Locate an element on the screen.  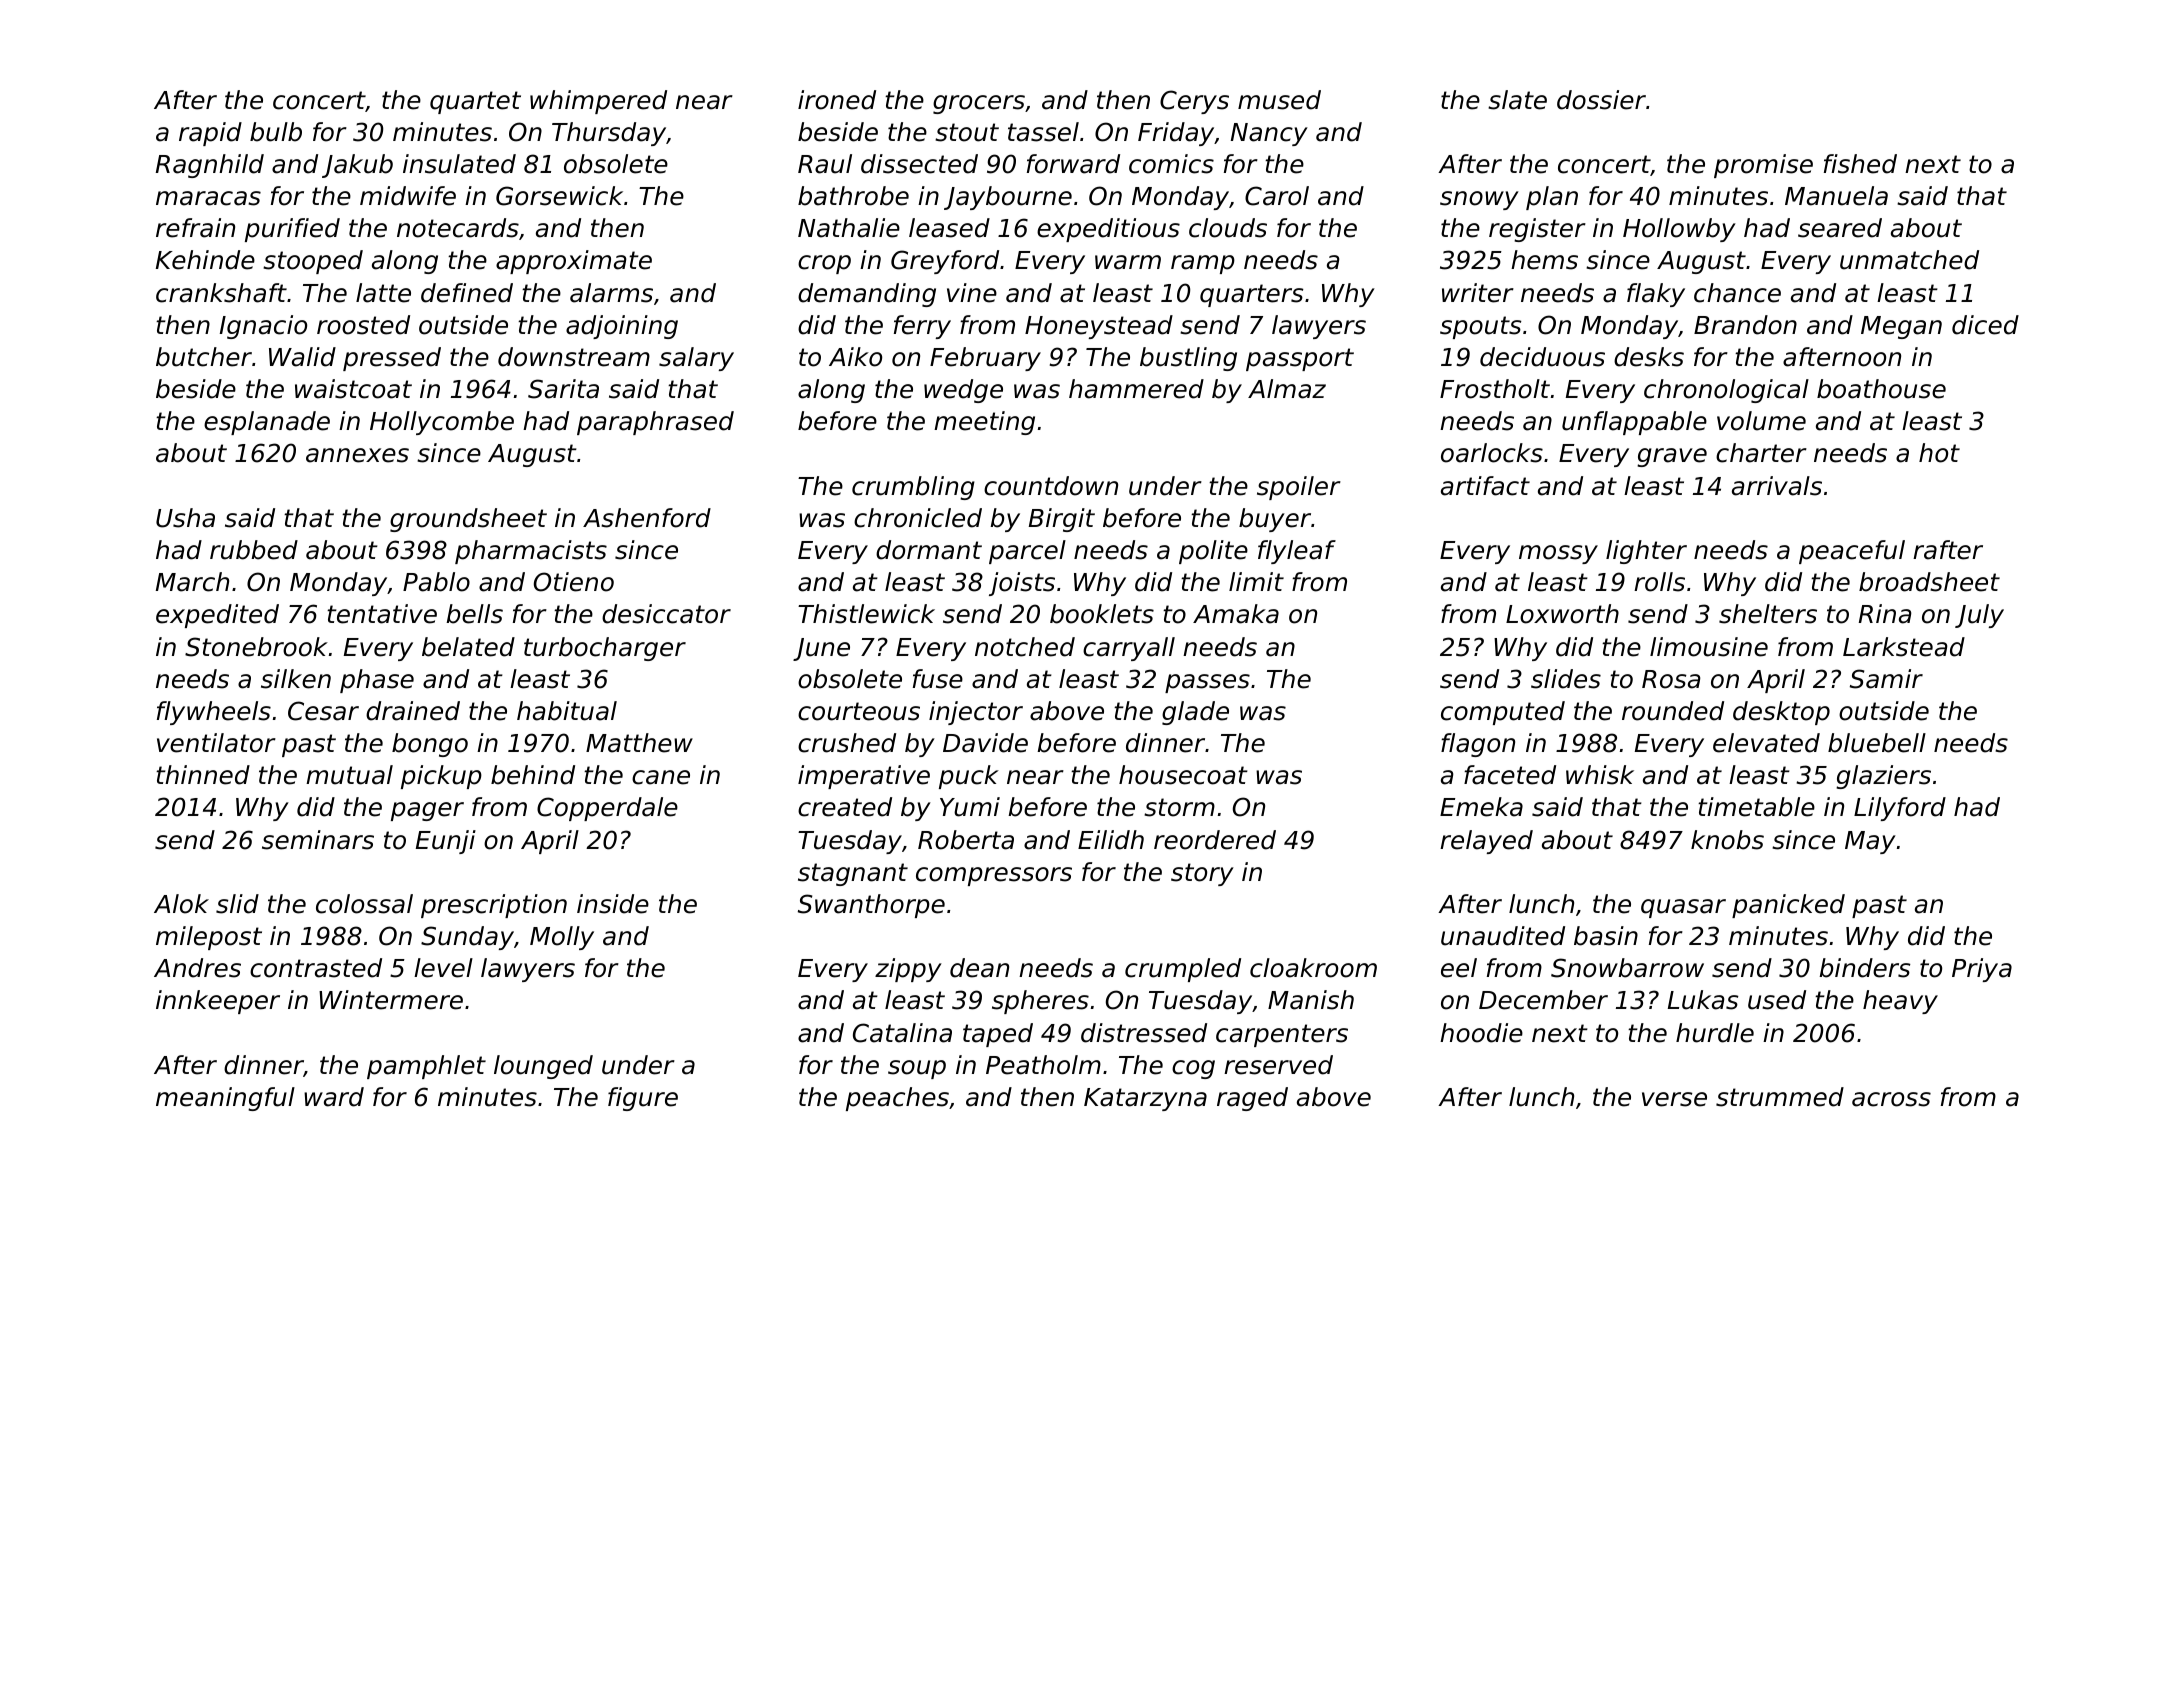
Lilyford is located at coordinates (1900, 809).
